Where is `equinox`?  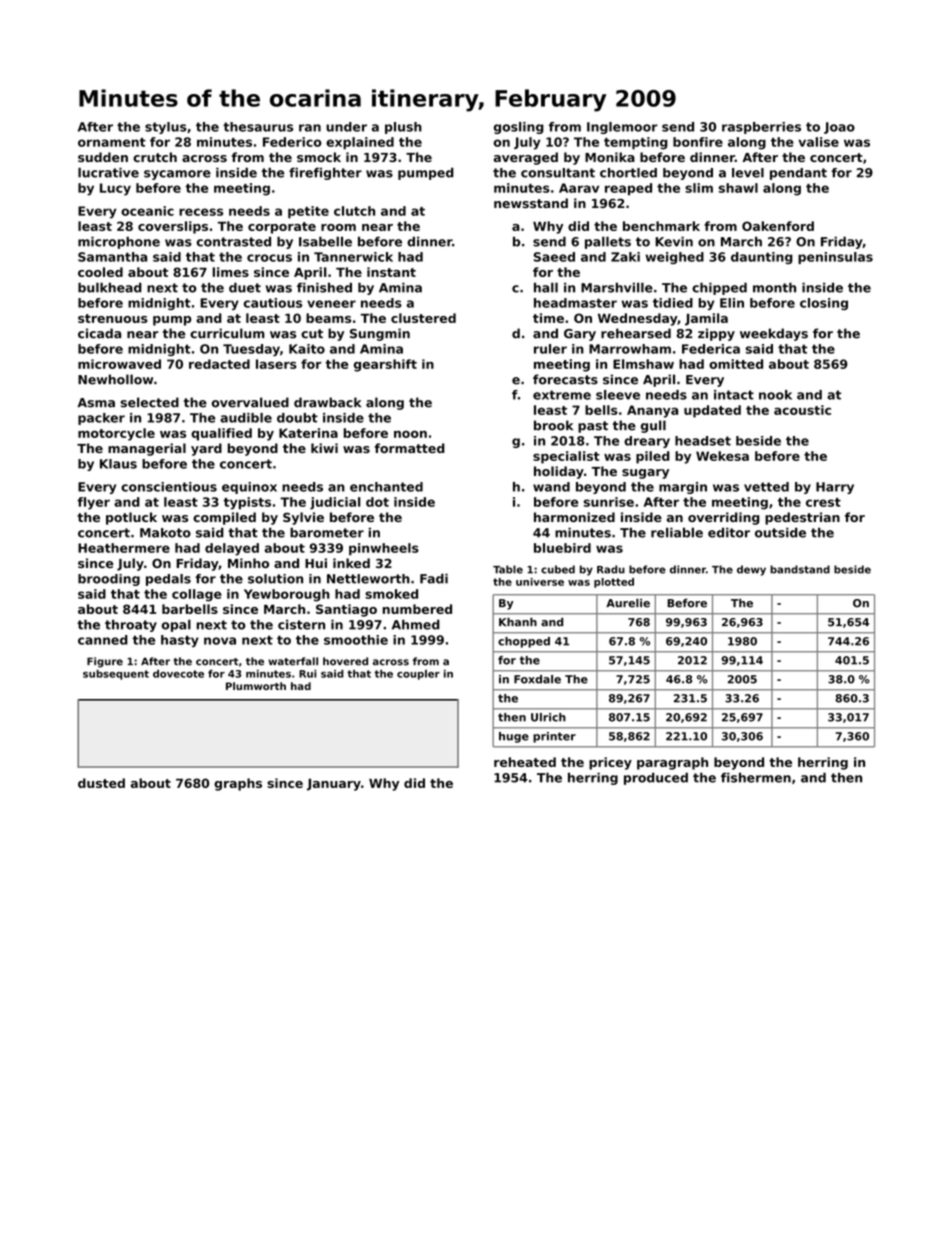 equinox is located at coordinates (249, 488).
